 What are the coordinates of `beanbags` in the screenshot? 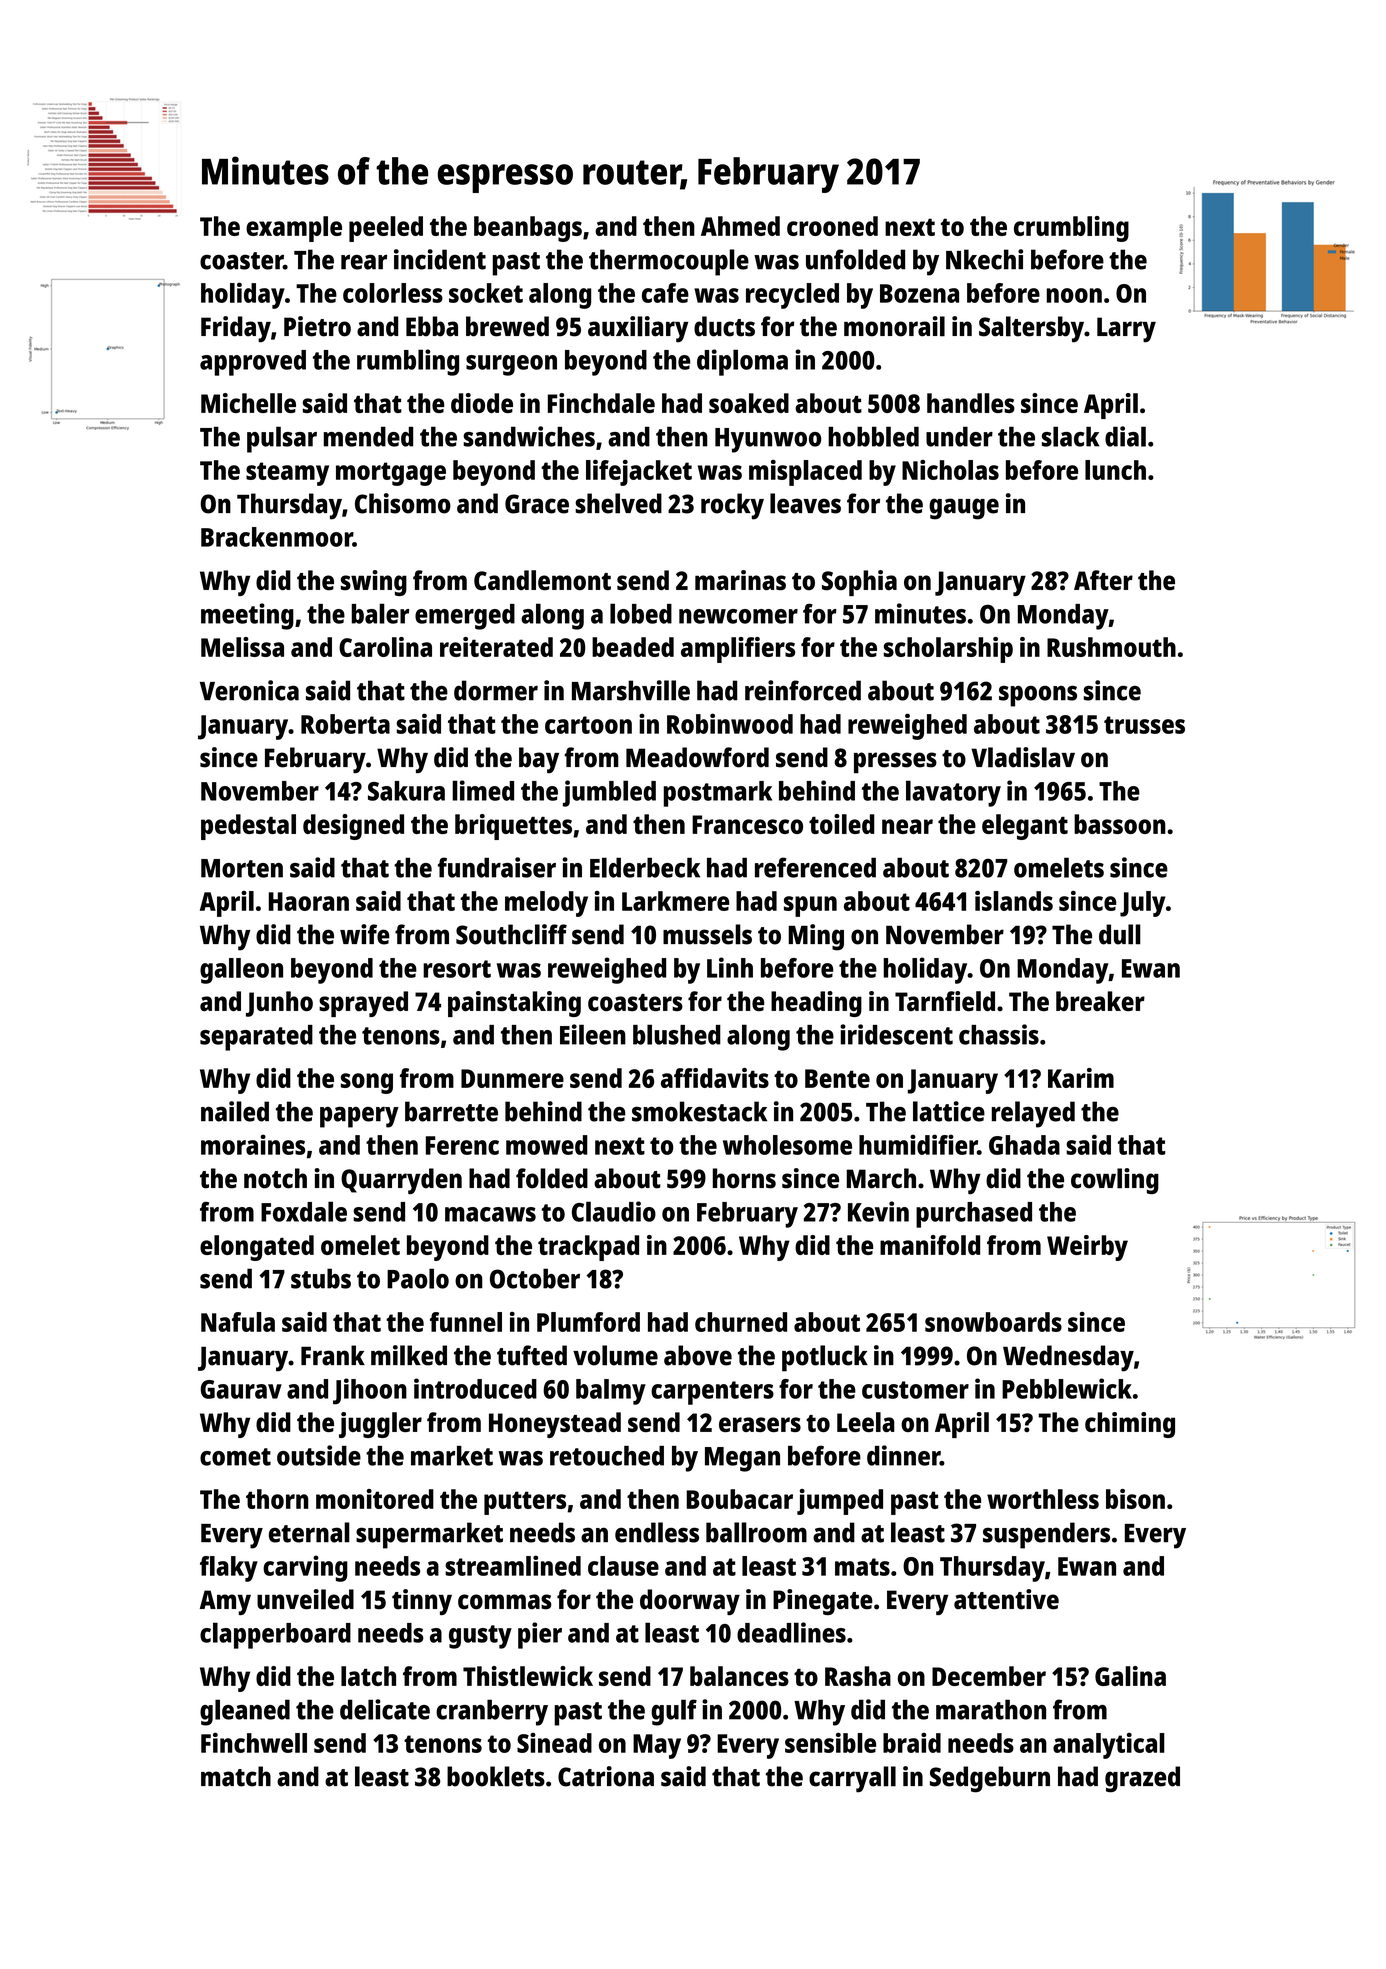 It's located at (528, 229).
